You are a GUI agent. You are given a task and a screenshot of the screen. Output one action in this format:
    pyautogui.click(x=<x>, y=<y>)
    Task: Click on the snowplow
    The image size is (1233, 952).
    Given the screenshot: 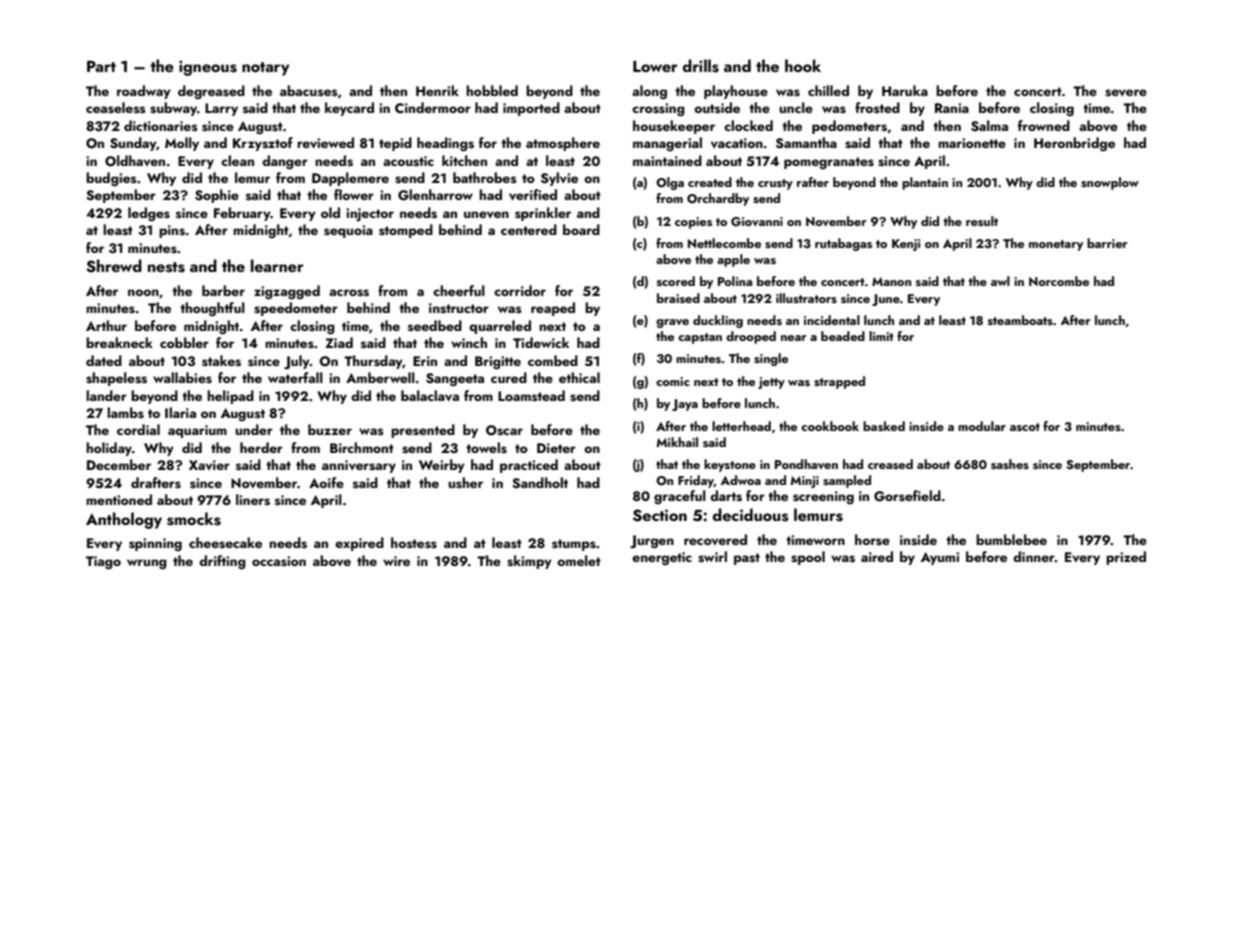 What is the action you would take?
    pyautogui.click(x=1110, y=183)
